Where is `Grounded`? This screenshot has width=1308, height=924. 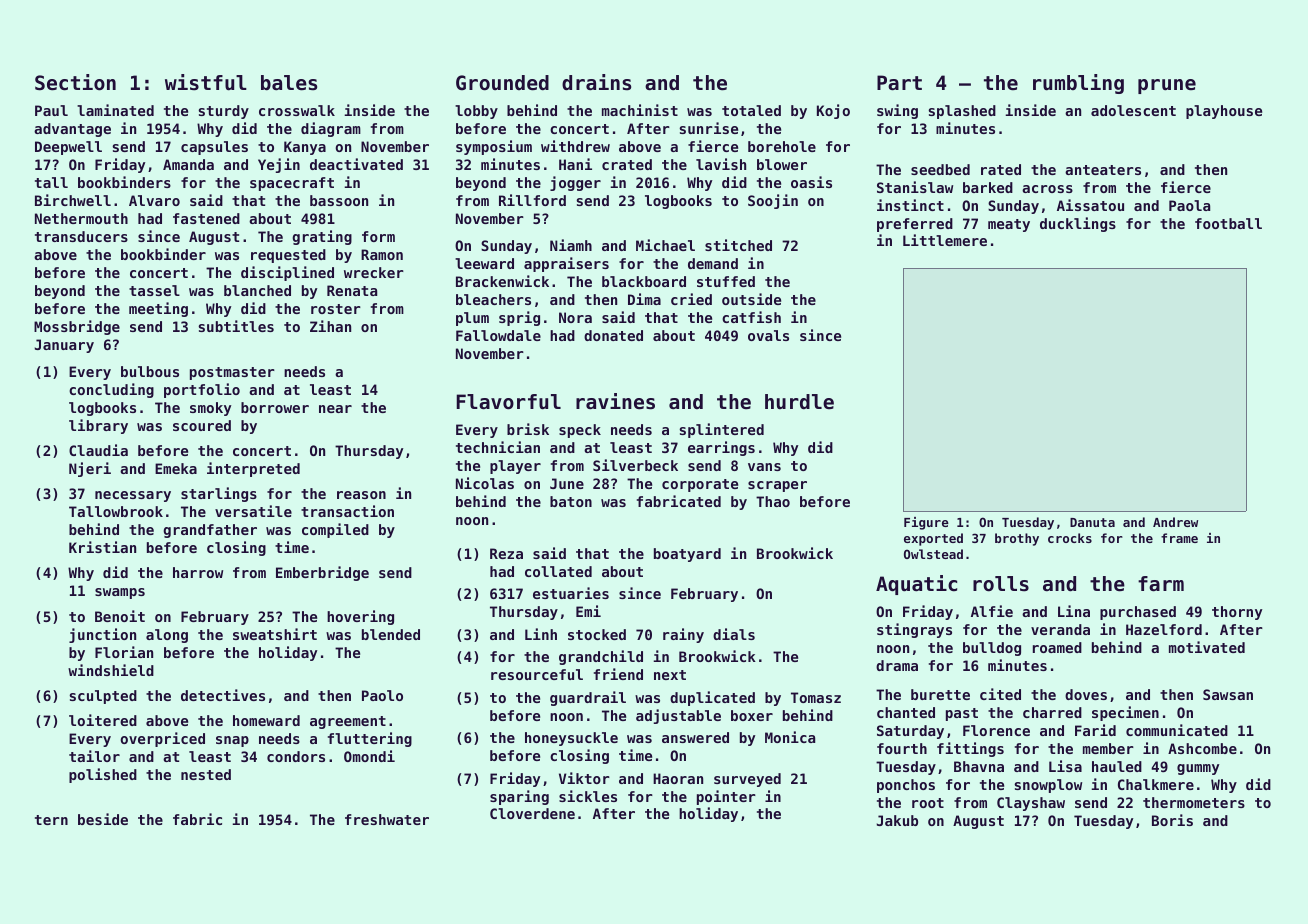
Grounded is located at coordinates (502, 83).
